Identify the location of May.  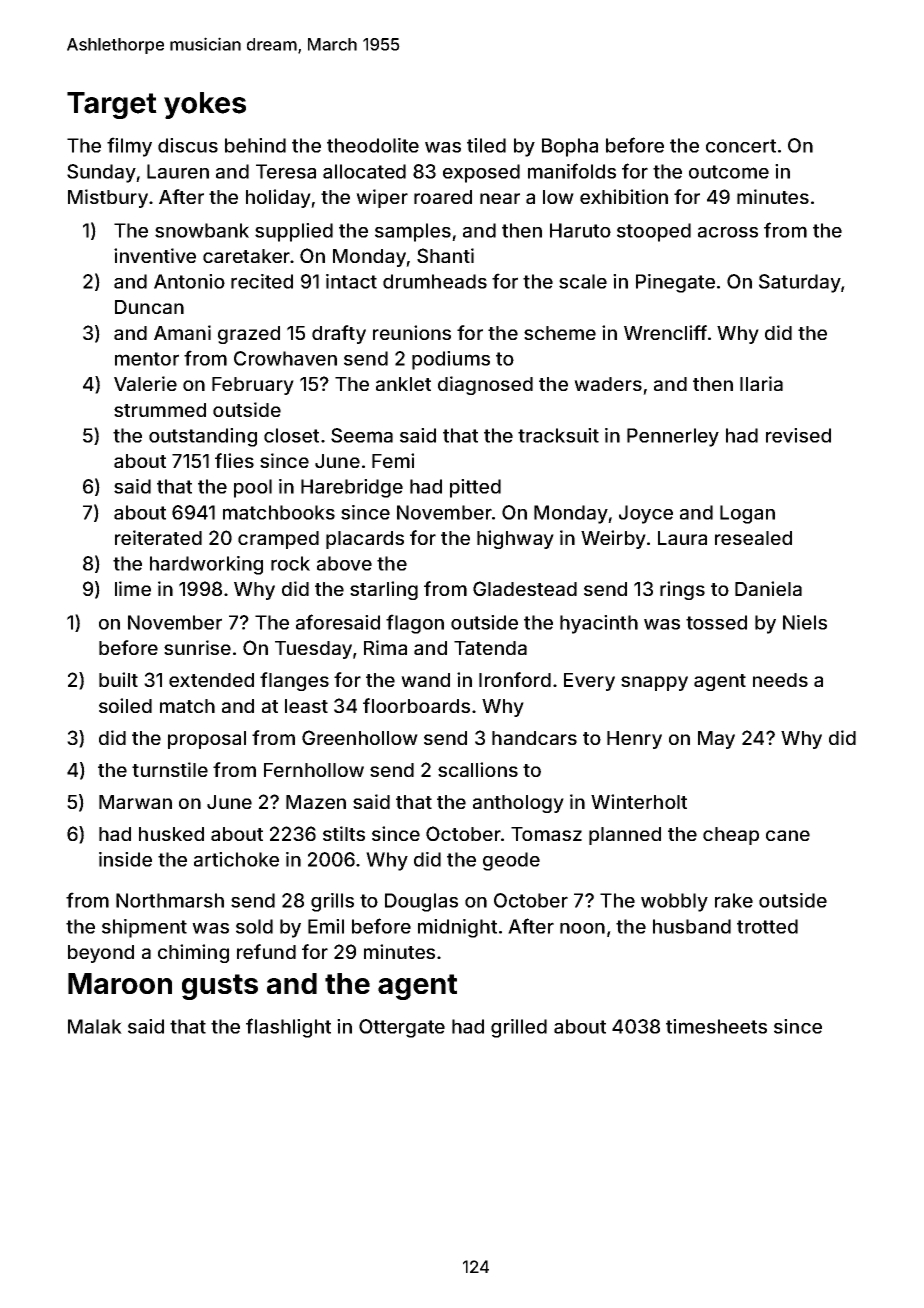
(716, 740).
